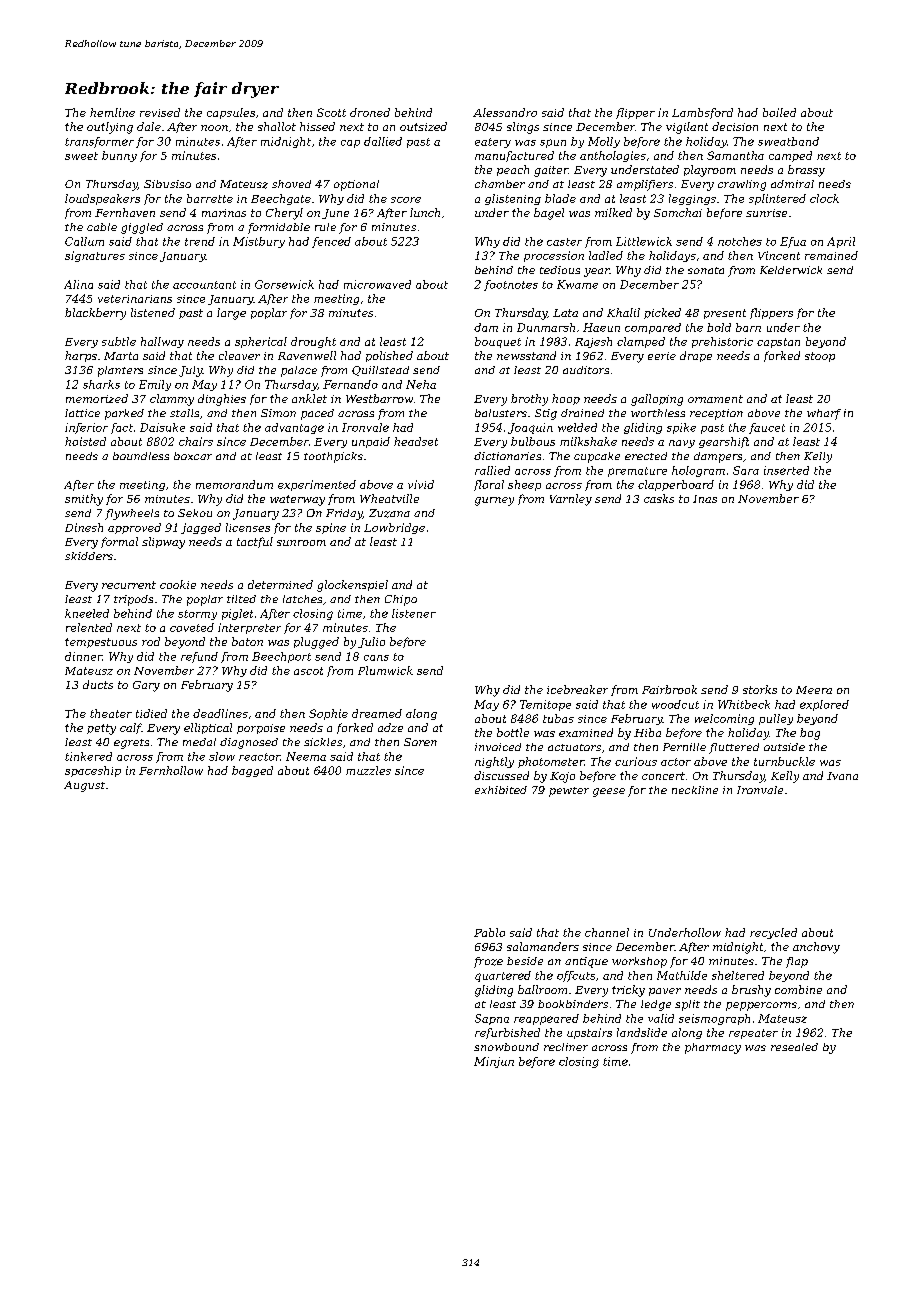 The image size is (924, 1308). What do you see at coordinates (370, 112) in the screenshot?
I see `droned` at bounding box center [370, 112].
